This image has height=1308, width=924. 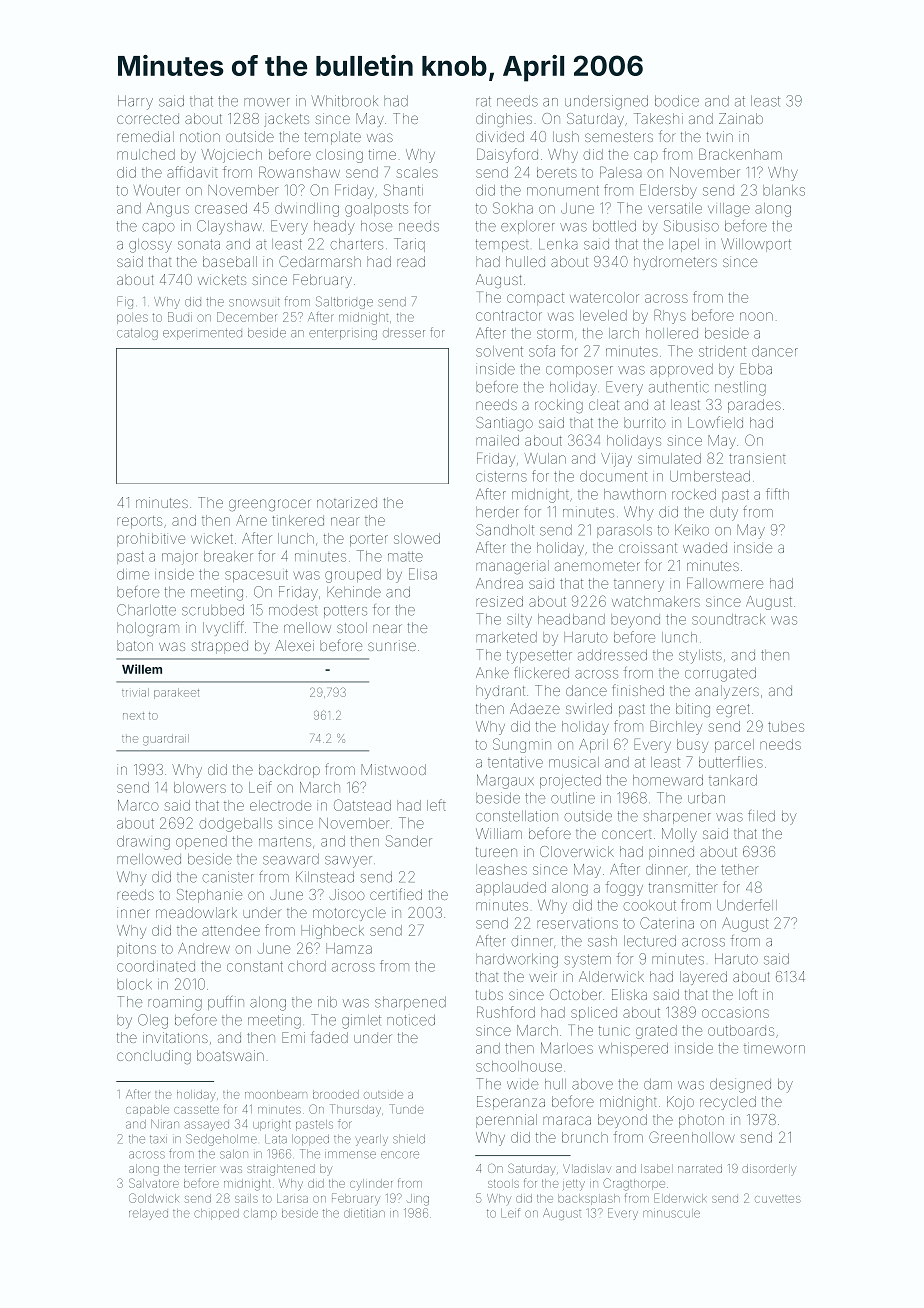 What do you see at coordinates (354, 592) in the image?
I see `Kehinde` at bounding box center [354, 592].
